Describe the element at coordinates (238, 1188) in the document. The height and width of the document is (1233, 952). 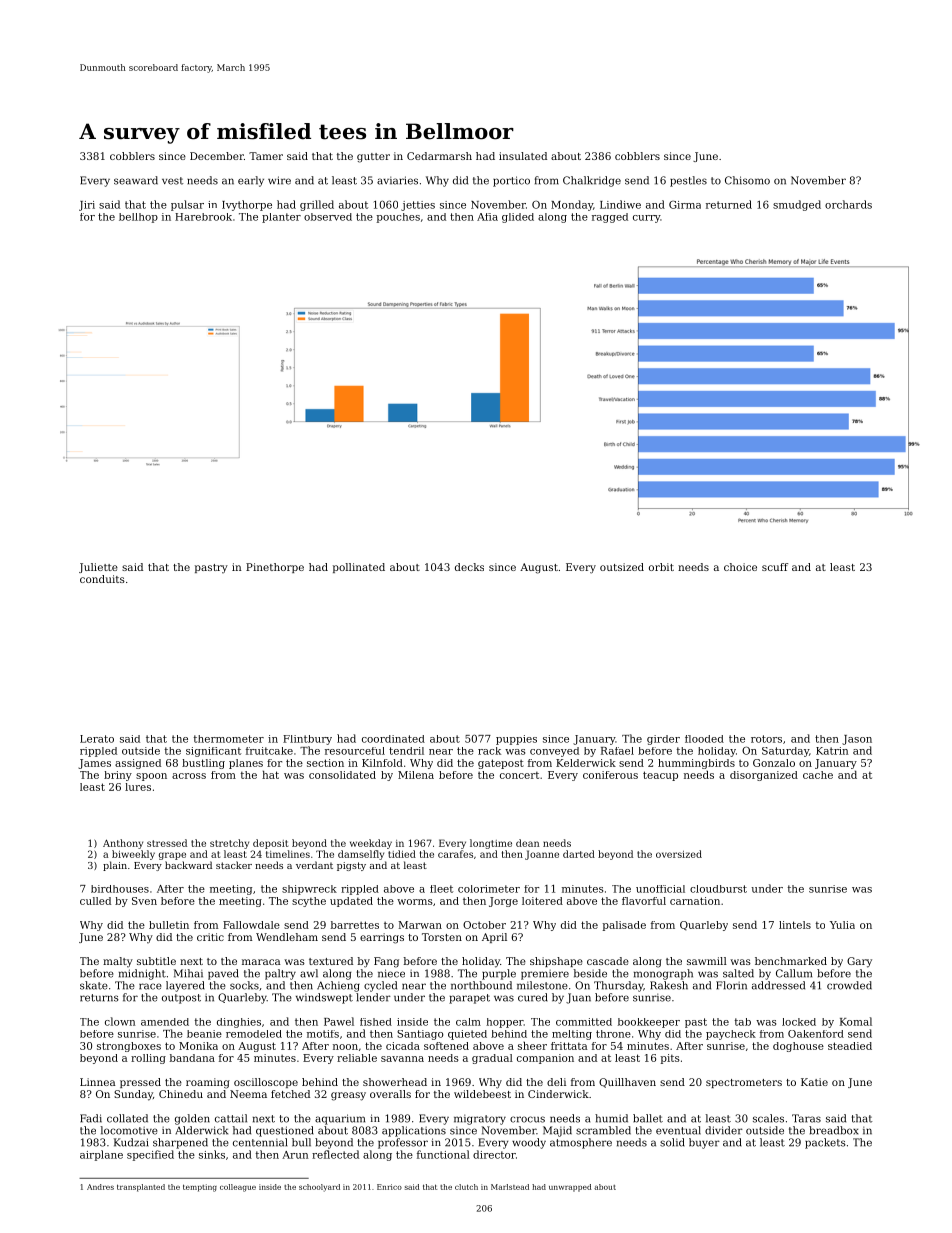
I see `colleague` at that location.
